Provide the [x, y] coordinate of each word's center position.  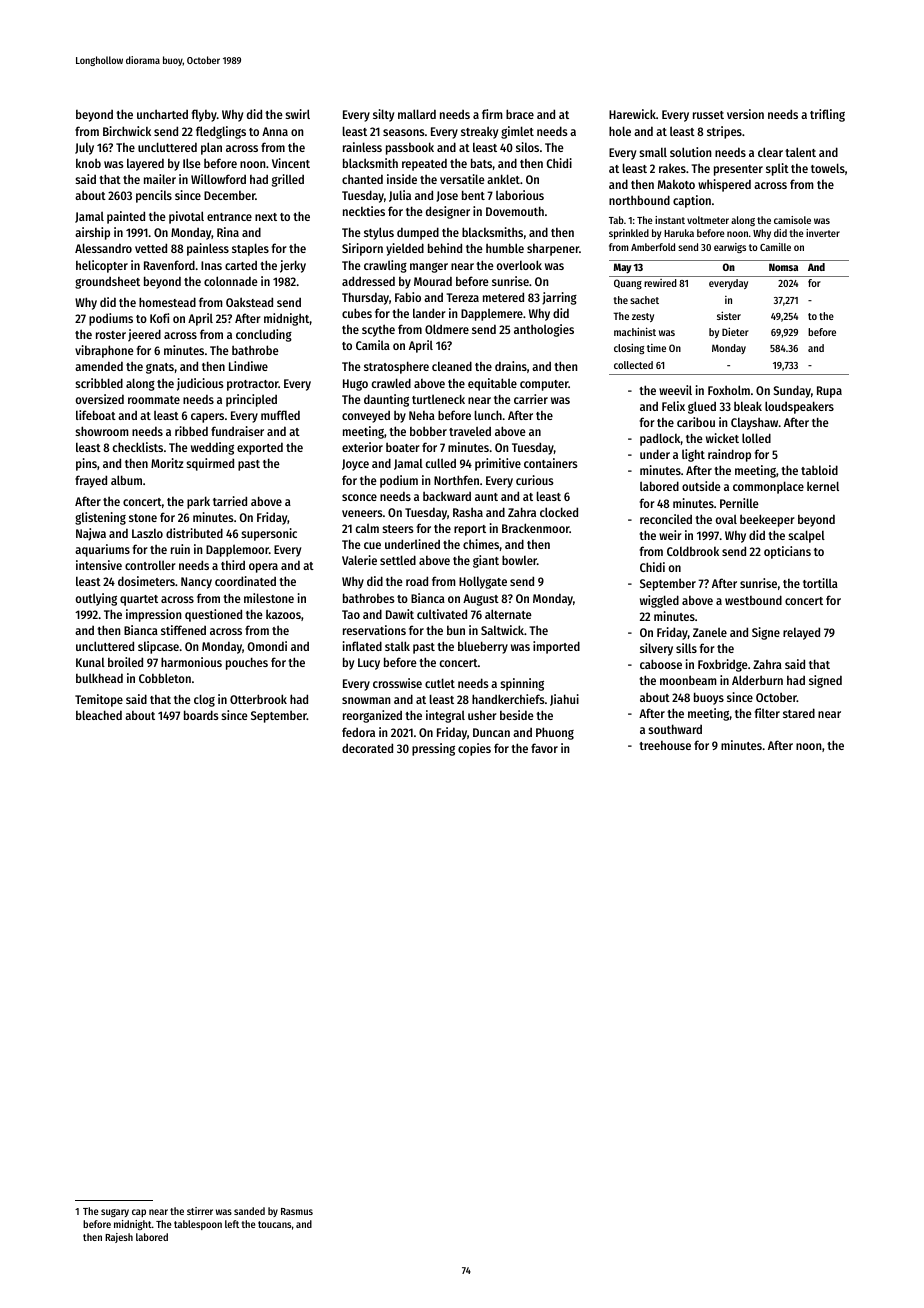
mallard [417, 114]
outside [701, 486]
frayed [91, 481]
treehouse [665, 745]
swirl [297, 114]
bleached [99, 715]
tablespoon [198, 1225]
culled [440, 463]
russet [708, 115]
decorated [367, 748]
